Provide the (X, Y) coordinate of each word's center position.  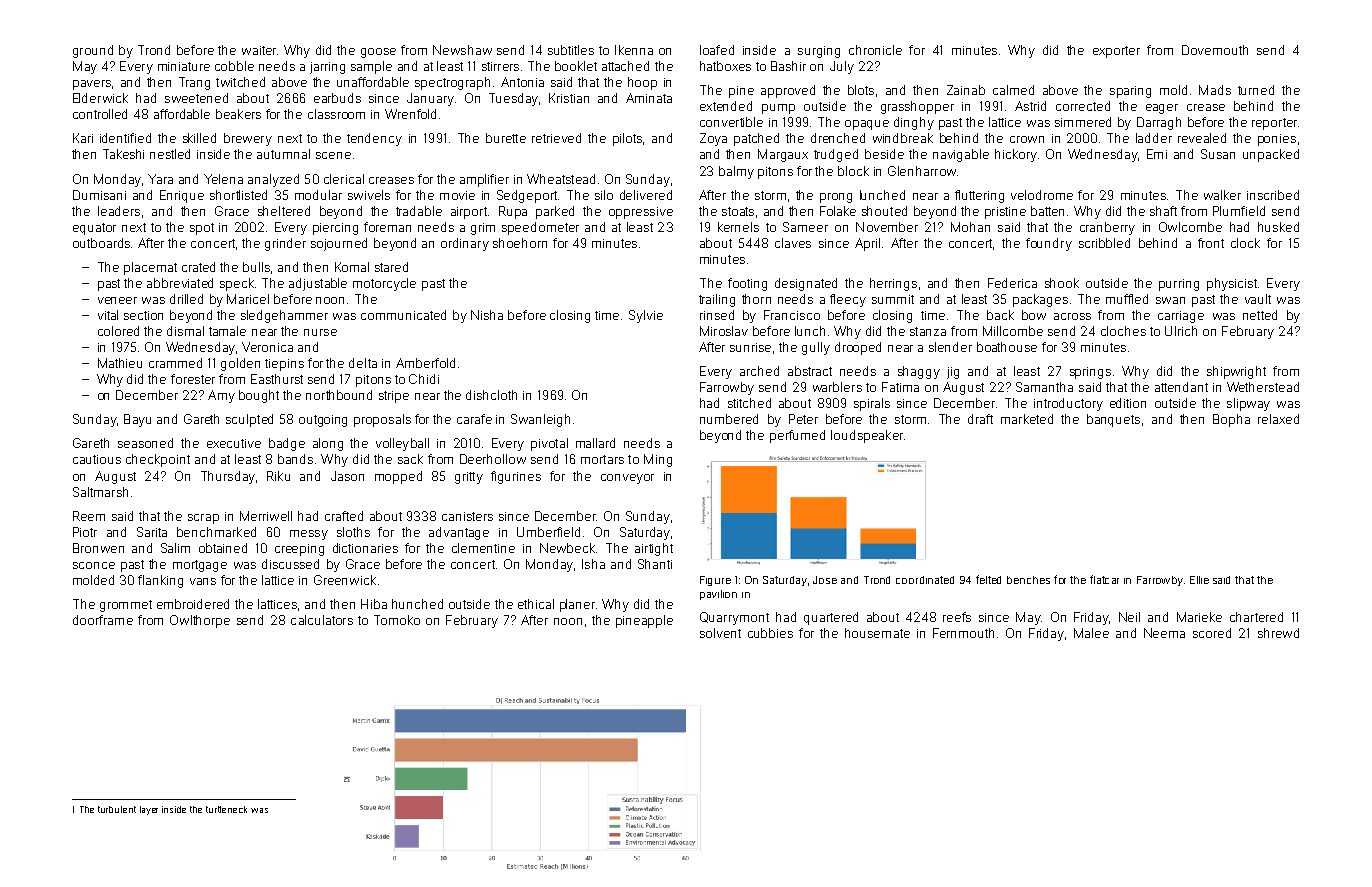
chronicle (875, 50)
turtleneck (226, 809)
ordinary (465, 244)
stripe (394, 397)
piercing (335, 229)
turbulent (117, 809)
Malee (1091, 633)
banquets (1113, 420)
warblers (837, 387)
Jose (825, 580)
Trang (194, 83)
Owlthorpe (200, 621)
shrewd (1278, 633)
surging (819, 52)
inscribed (1273, 195)
